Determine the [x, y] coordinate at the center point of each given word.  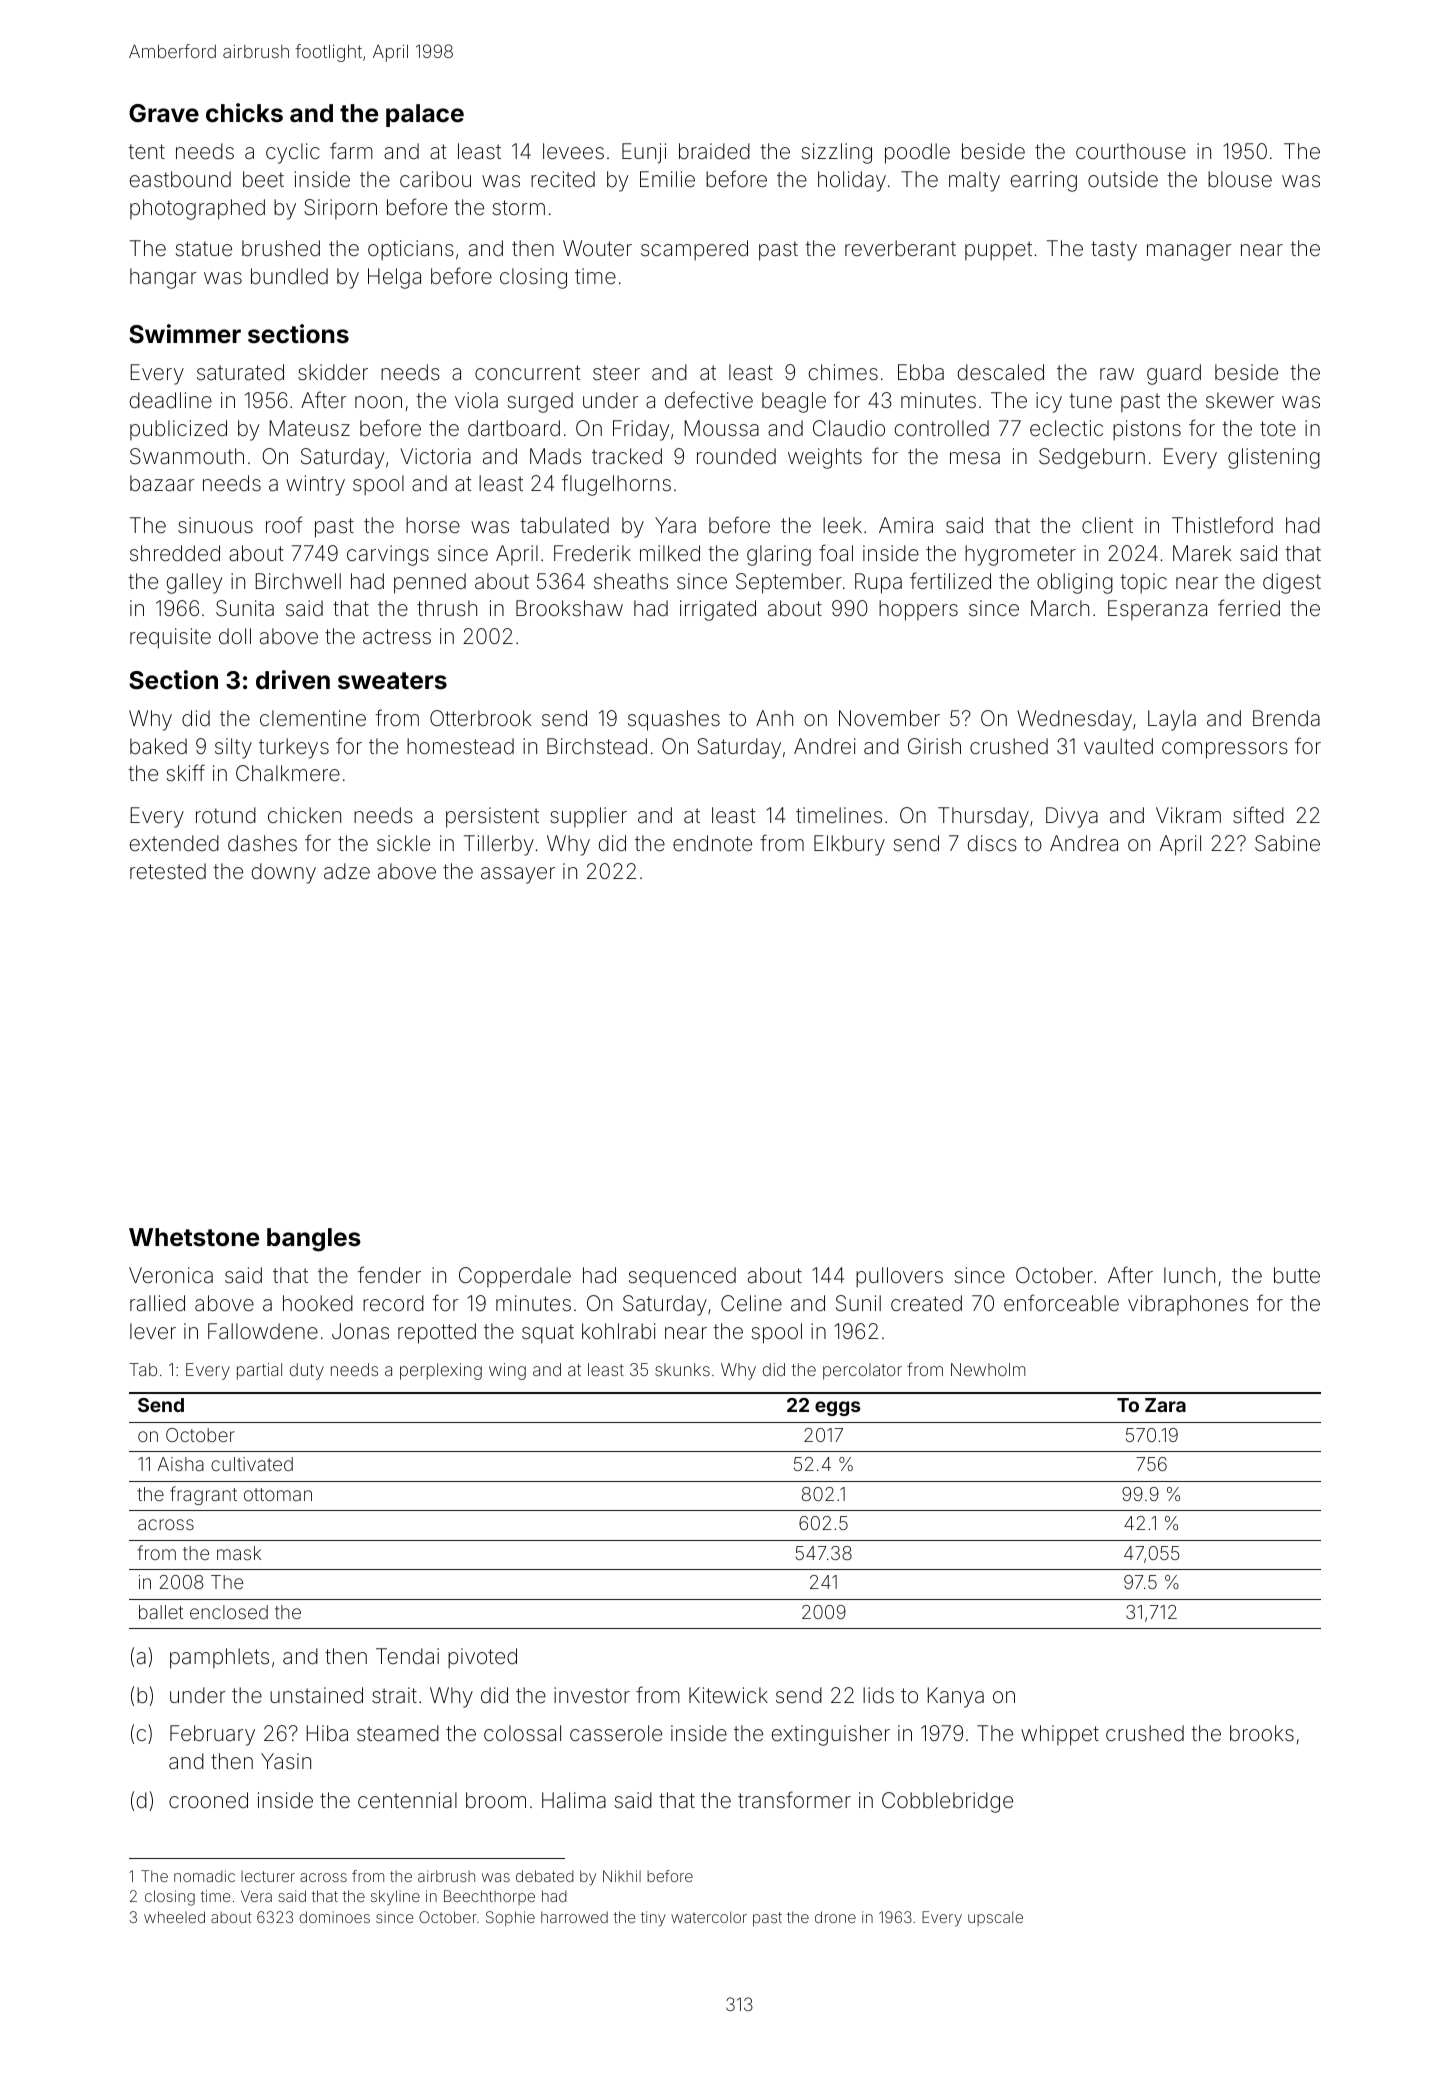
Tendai [407, 1656]
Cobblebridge [947, 1802]
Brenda [1286, 718]
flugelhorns [616, 485]
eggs [838, 1408]
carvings [388, 555]
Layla [1172, 720]
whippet [1060, 1735]
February [212, 1735]
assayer [518, 875]
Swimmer [185, 334]
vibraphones [1188, 1305]
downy [284, 873]
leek [842, 525]
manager [1189, 252]
